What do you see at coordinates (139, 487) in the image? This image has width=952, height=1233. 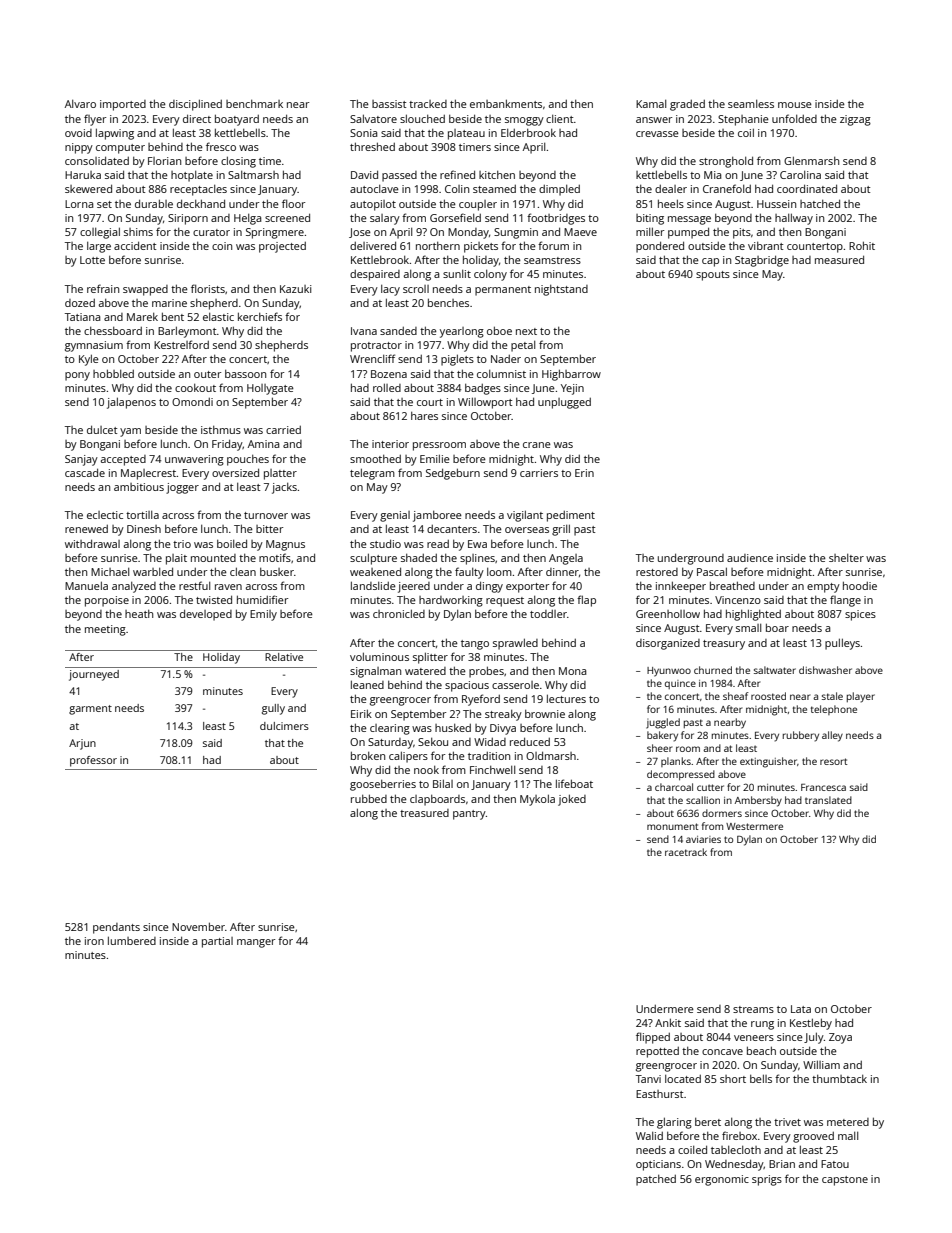 I see `ambitious` at bounding box center [139, 487].
